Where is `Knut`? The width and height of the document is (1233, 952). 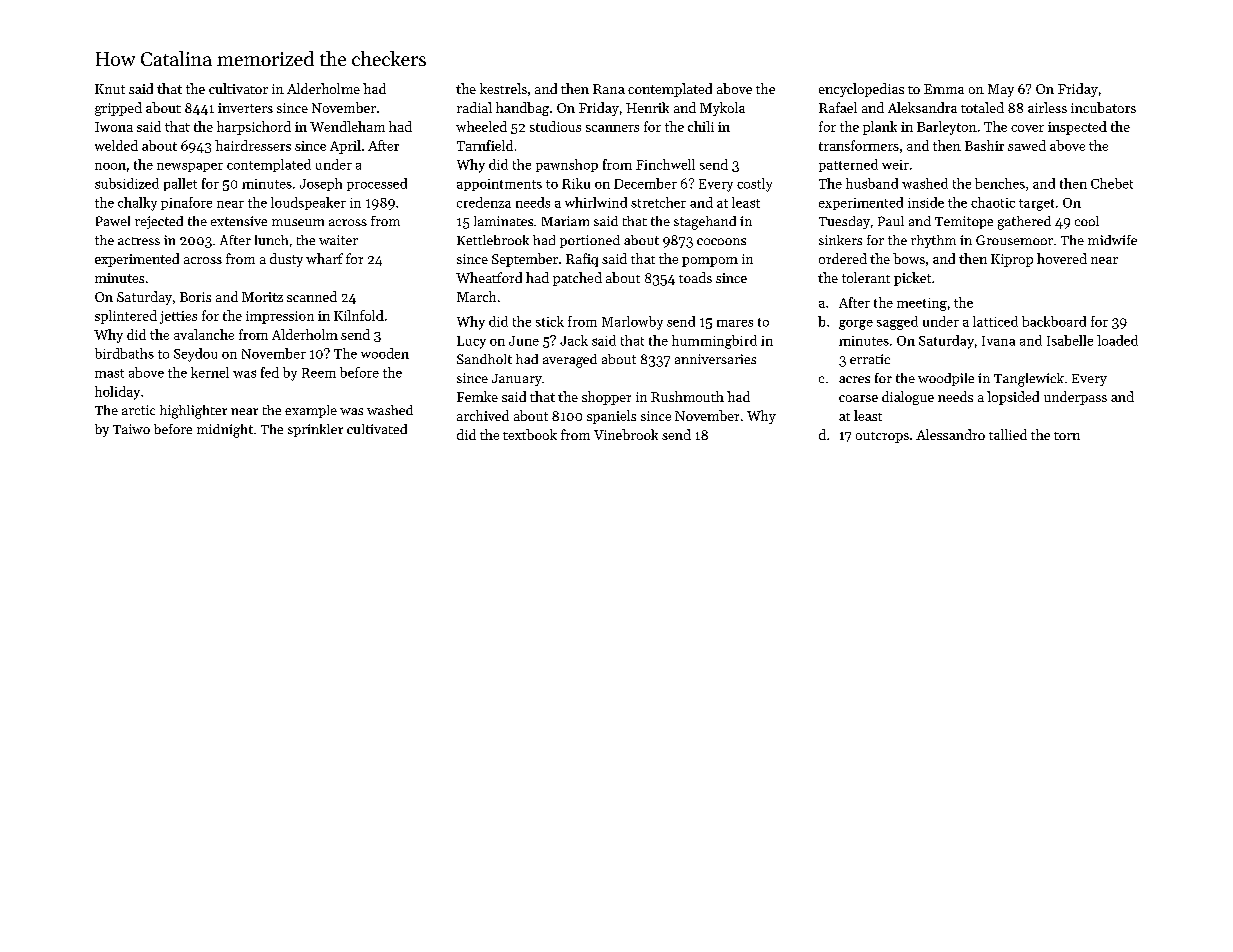
Knut is located at coordinates (110, 89).
